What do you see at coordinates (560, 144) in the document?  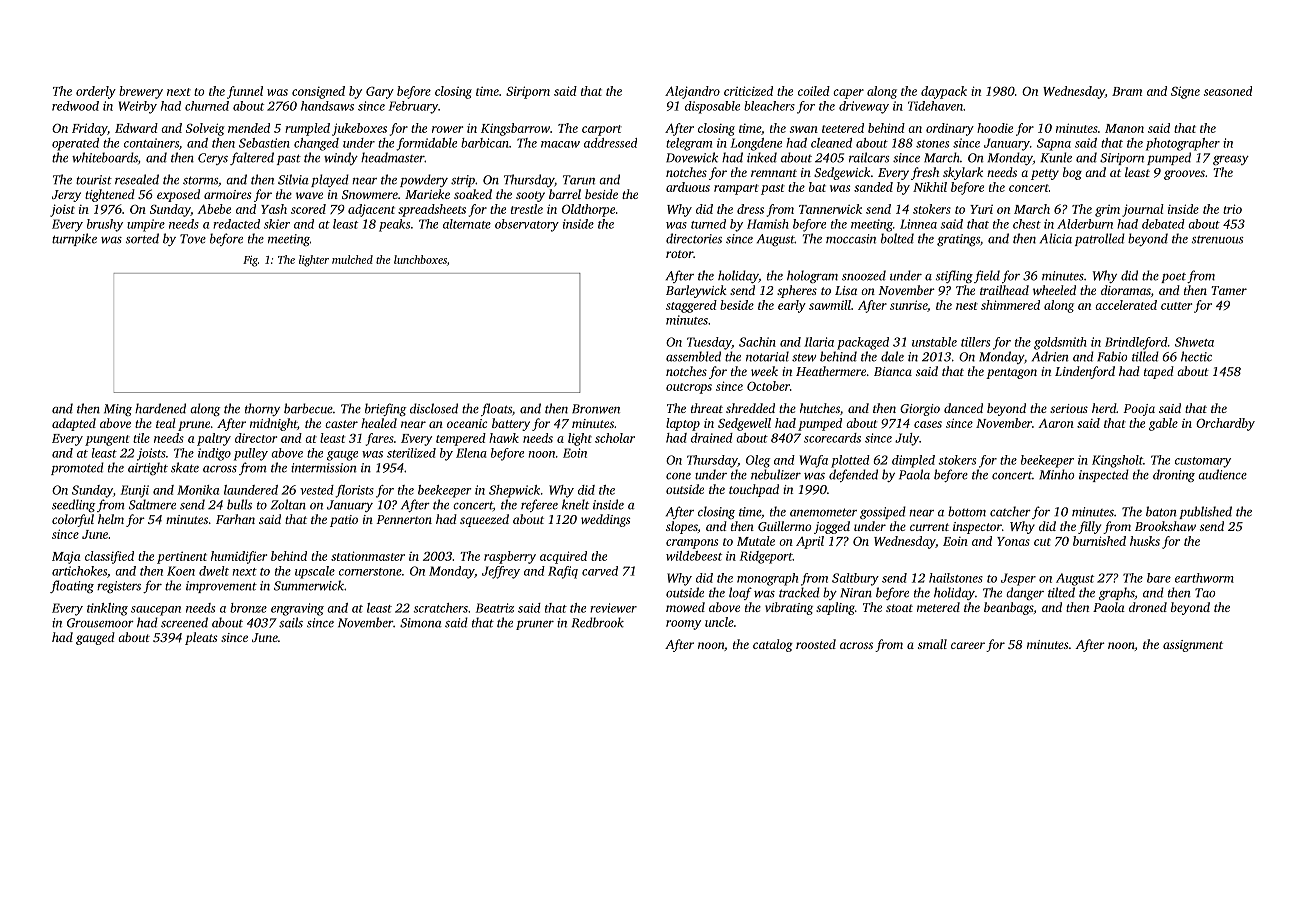 I see `macaw` at bounding box center [560, 144].
